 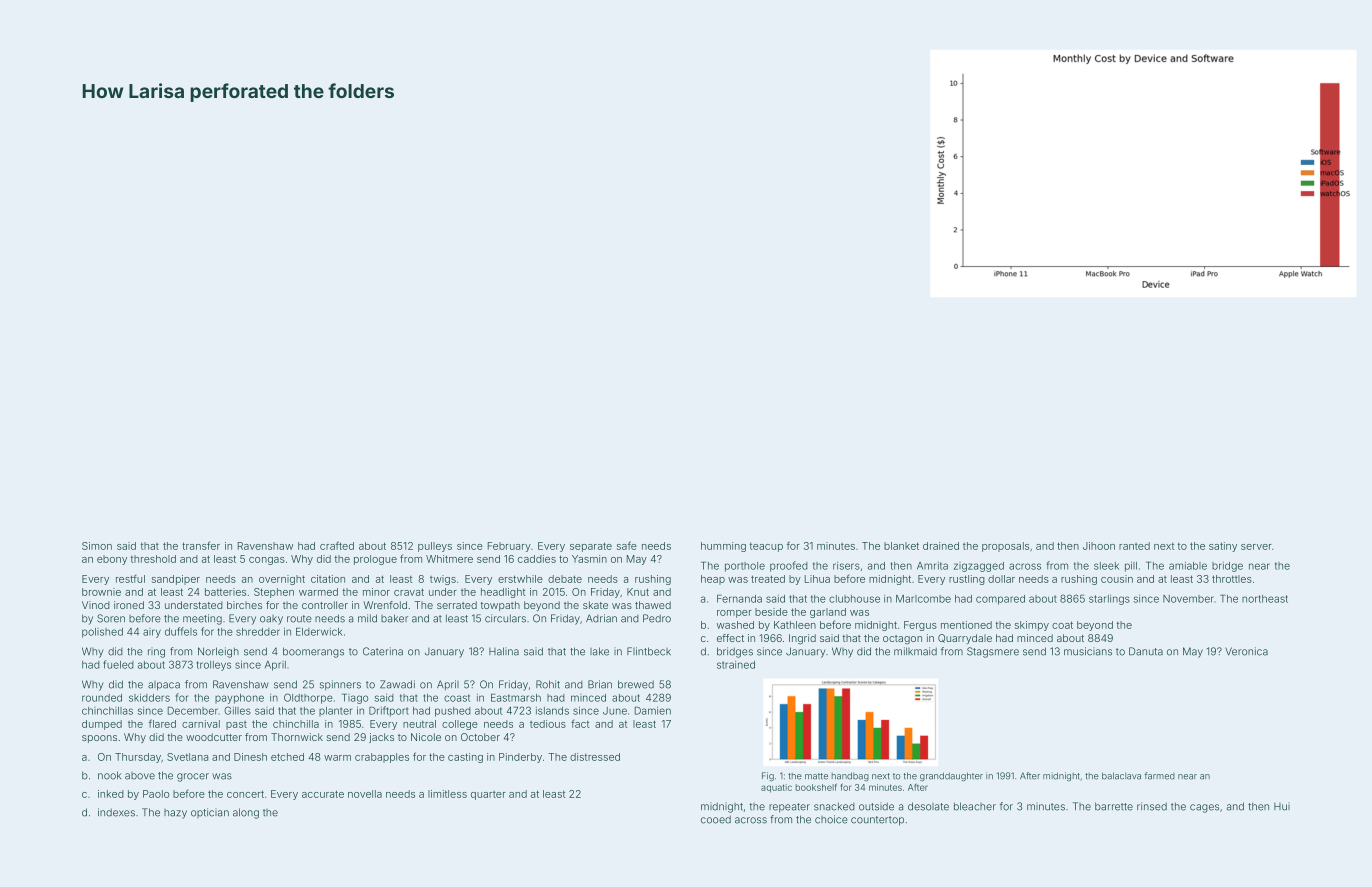 I want to click on countertop, so click(x=877, y=821).
